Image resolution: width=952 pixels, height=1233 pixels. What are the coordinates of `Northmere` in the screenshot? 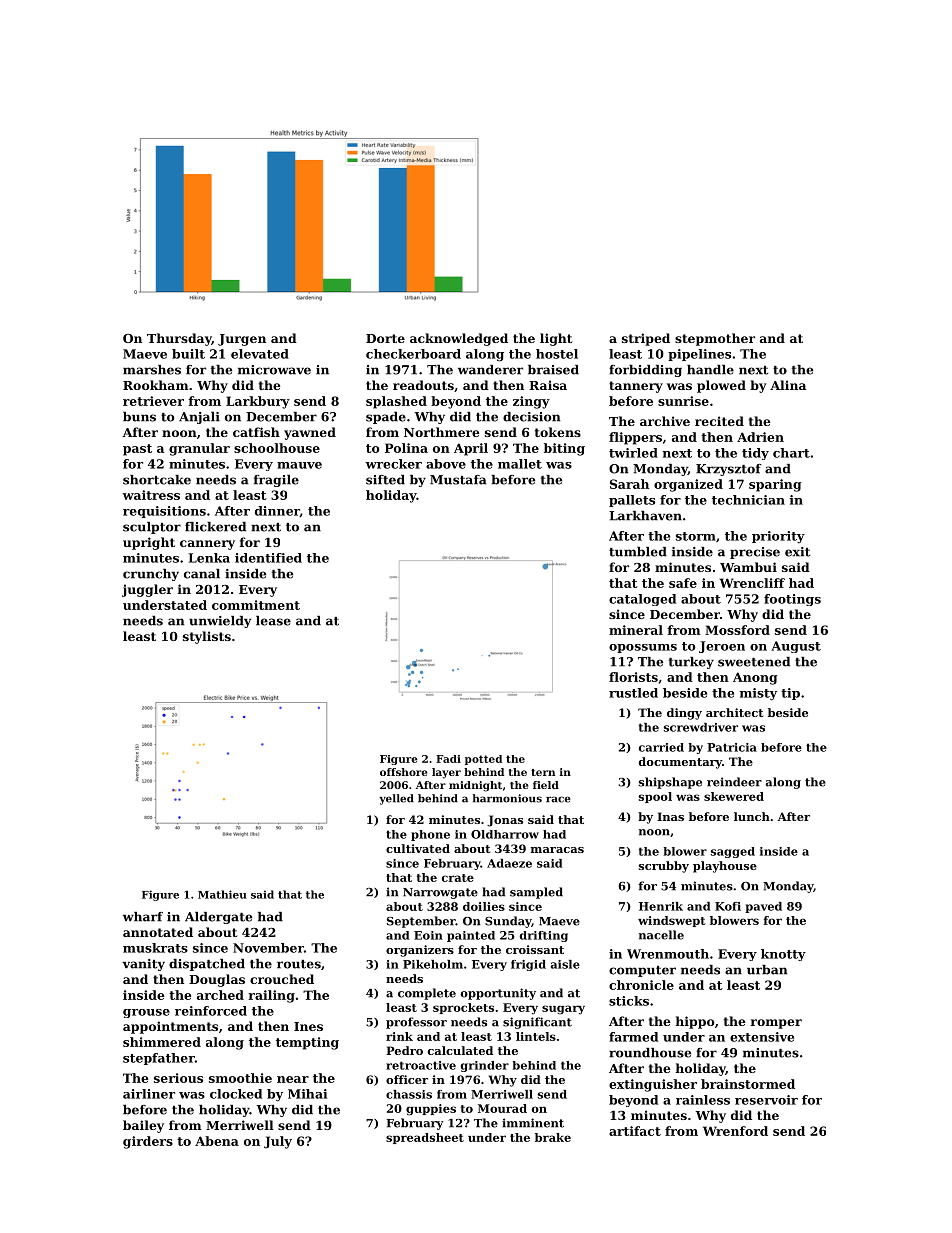 It's located at (442, 432).
